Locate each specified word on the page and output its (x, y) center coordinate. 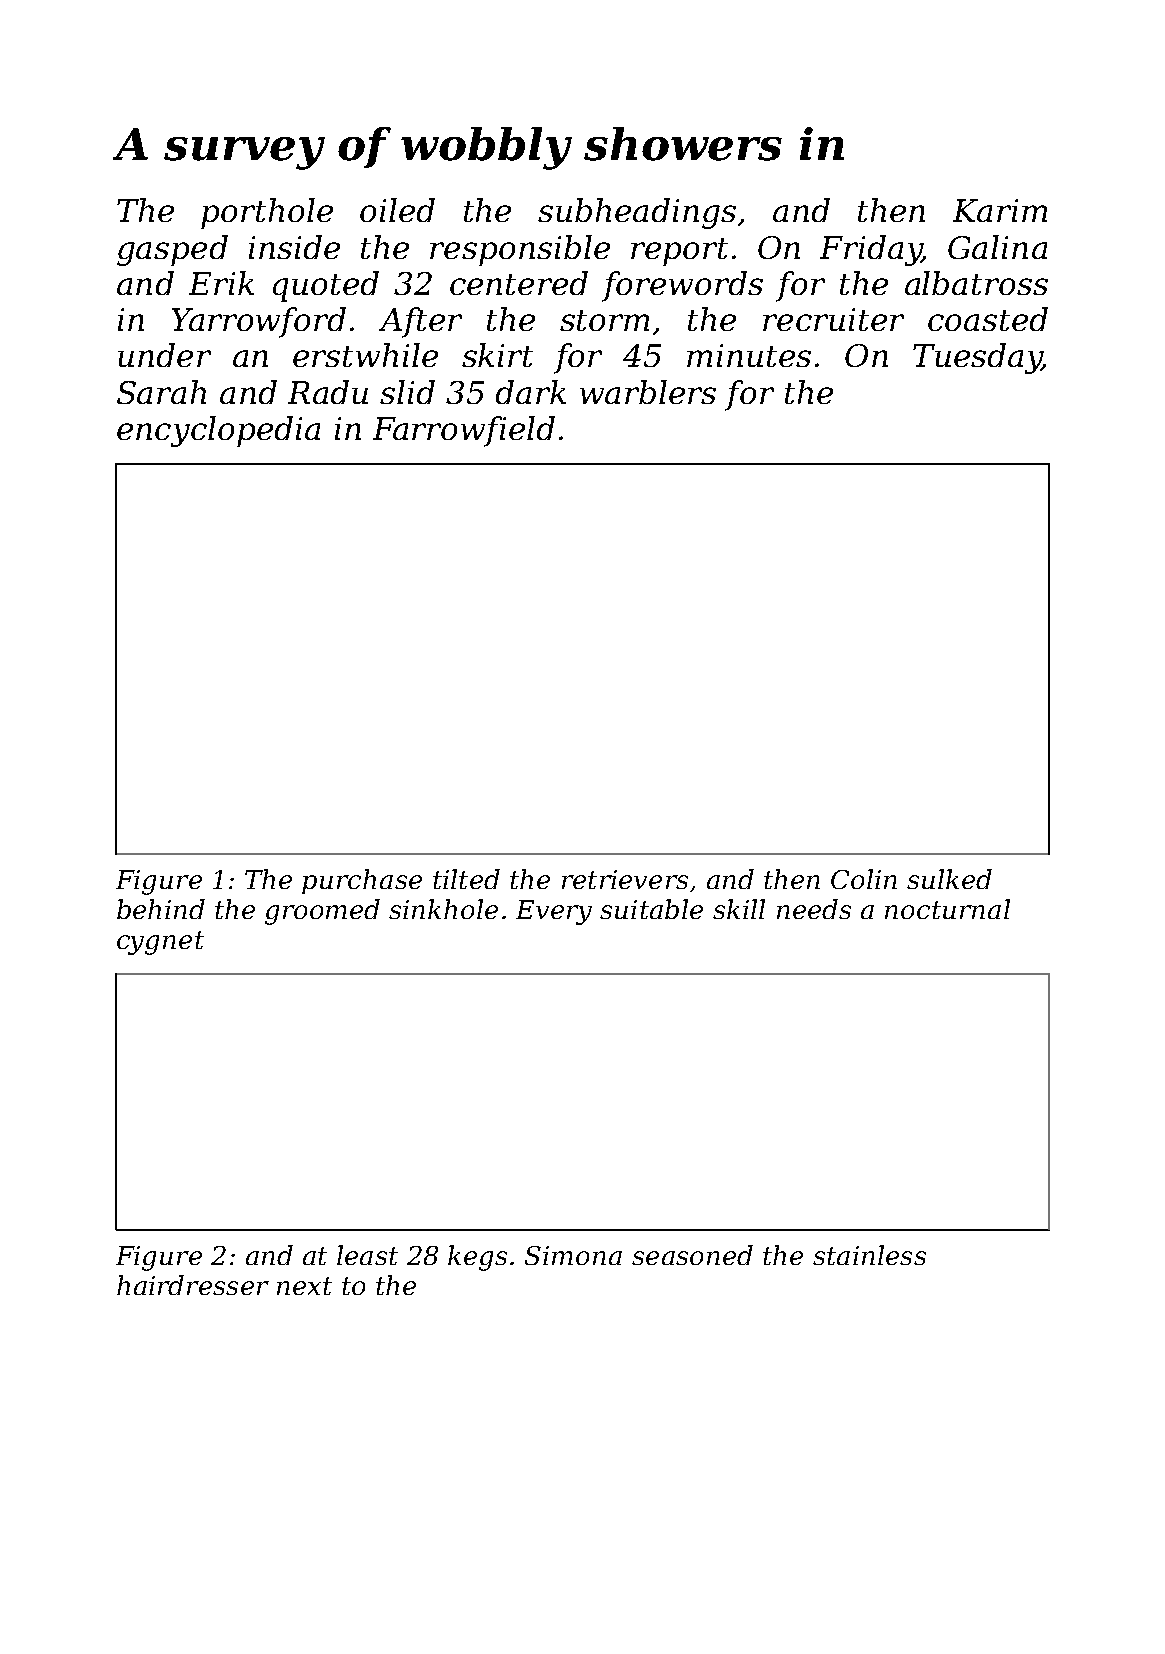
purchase (362, 881)
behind (161, 909)
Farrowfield (464, 431)
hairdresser (193, 1285)
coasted (988, 319)
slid (407, 392)
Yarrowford (259, 322)
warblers (648, 392)
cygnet (160, 943)
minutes (749, 355)
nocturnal (947, 909)
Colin (864, 879)
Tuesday (977, 358)
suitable (651, 909)
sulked (949, 879)
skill (739, 909)
